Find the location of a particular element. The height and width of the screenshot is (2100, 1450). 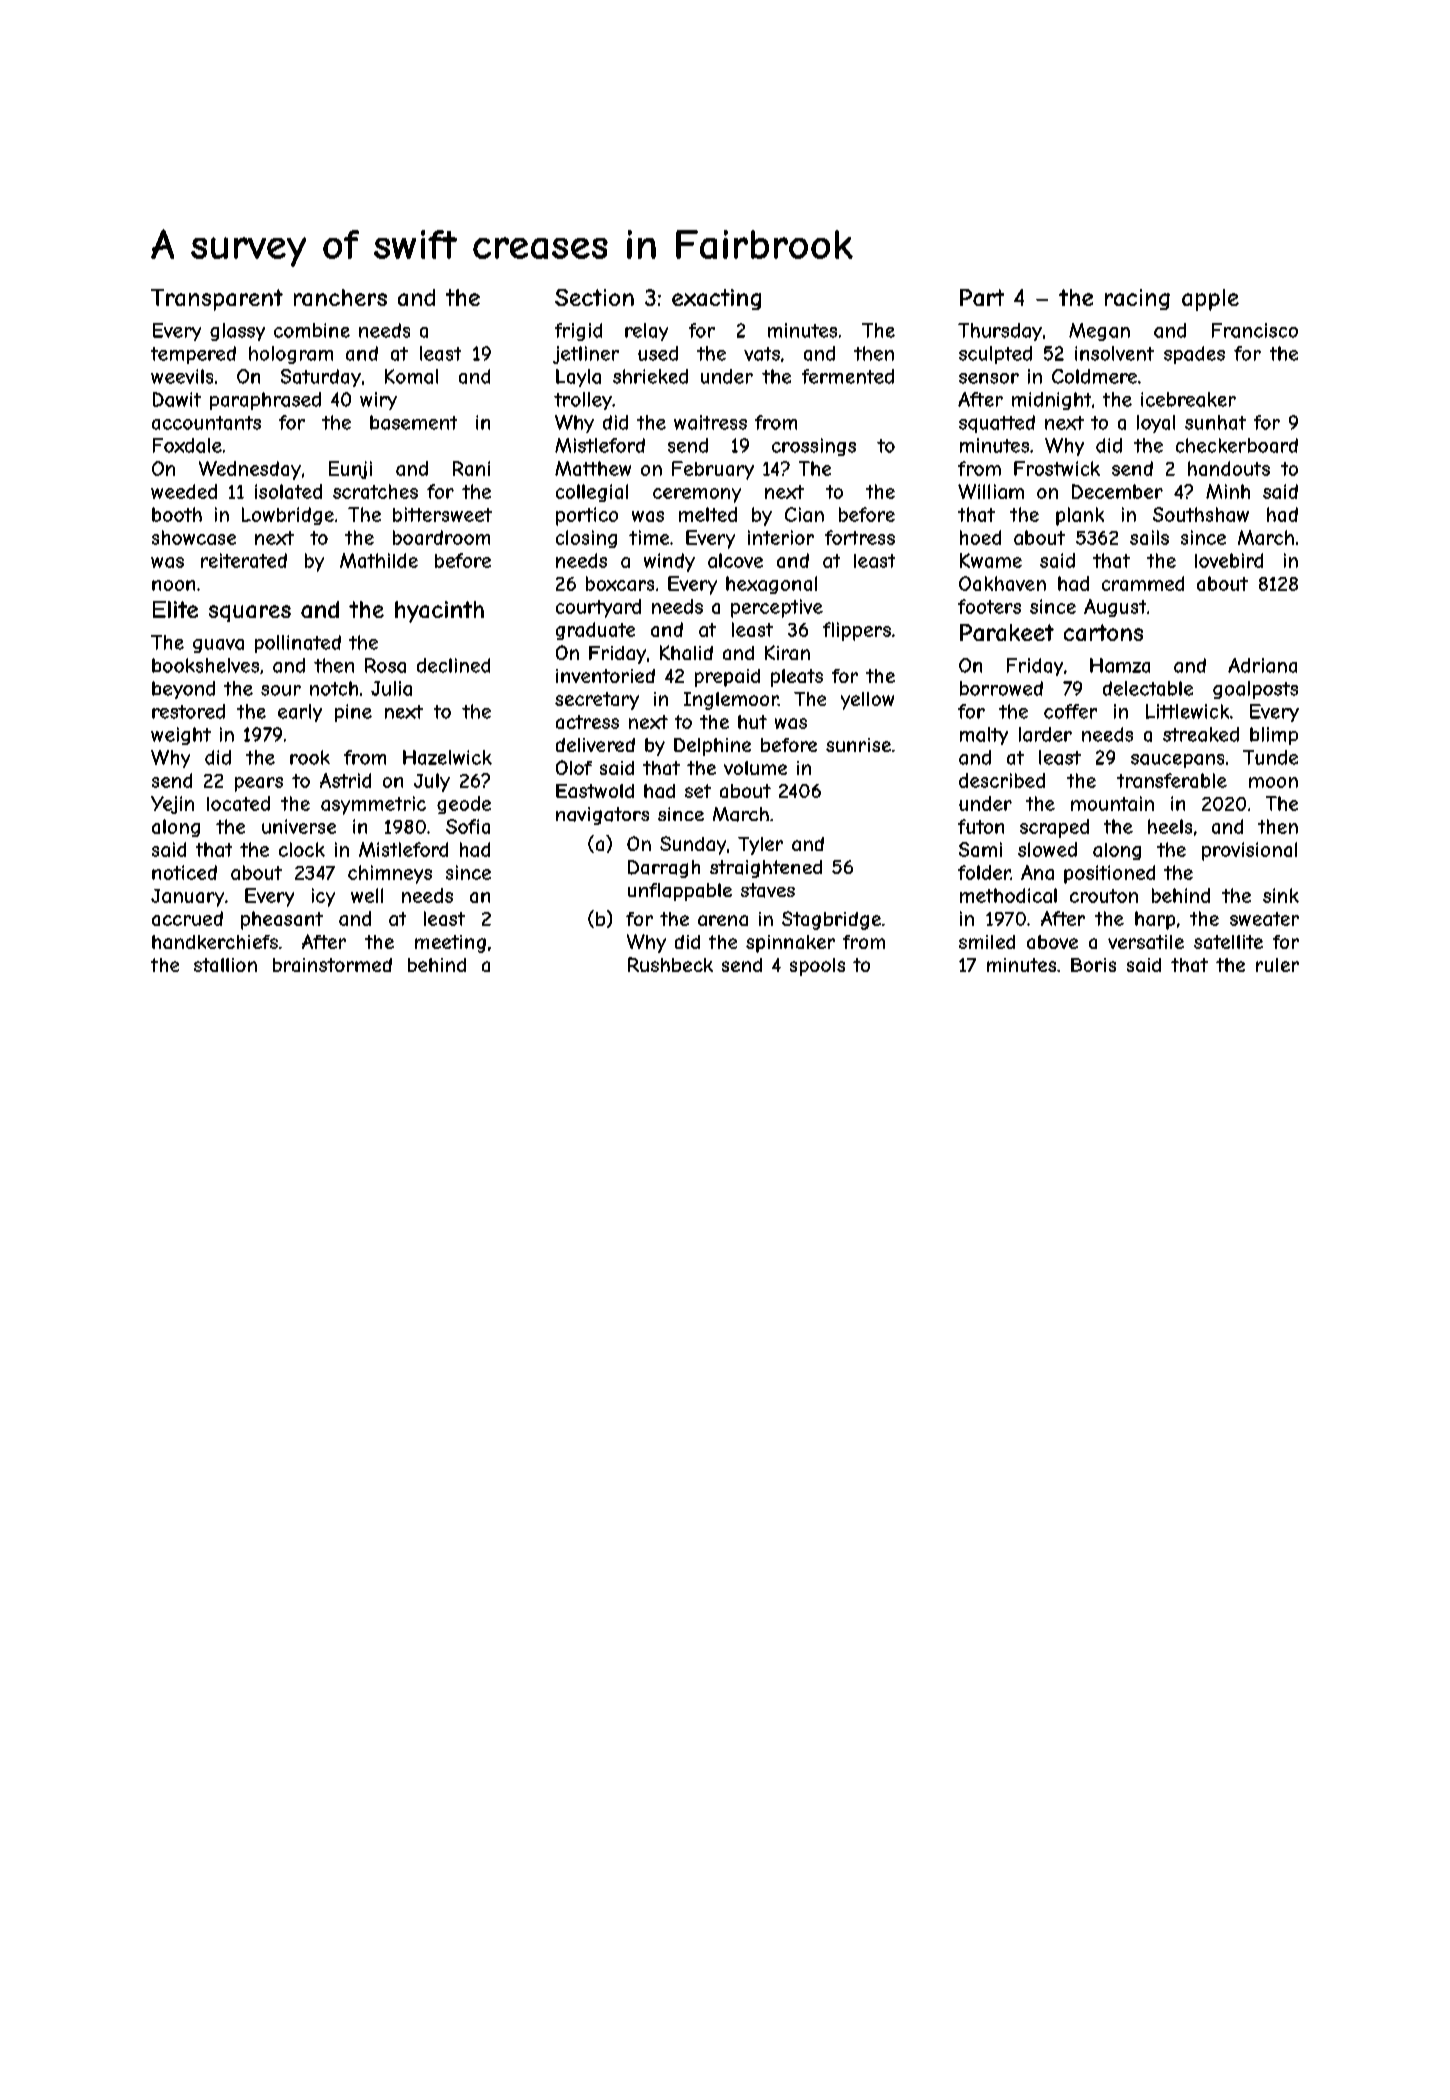

Megan is located at coordinates (1099, 332).
